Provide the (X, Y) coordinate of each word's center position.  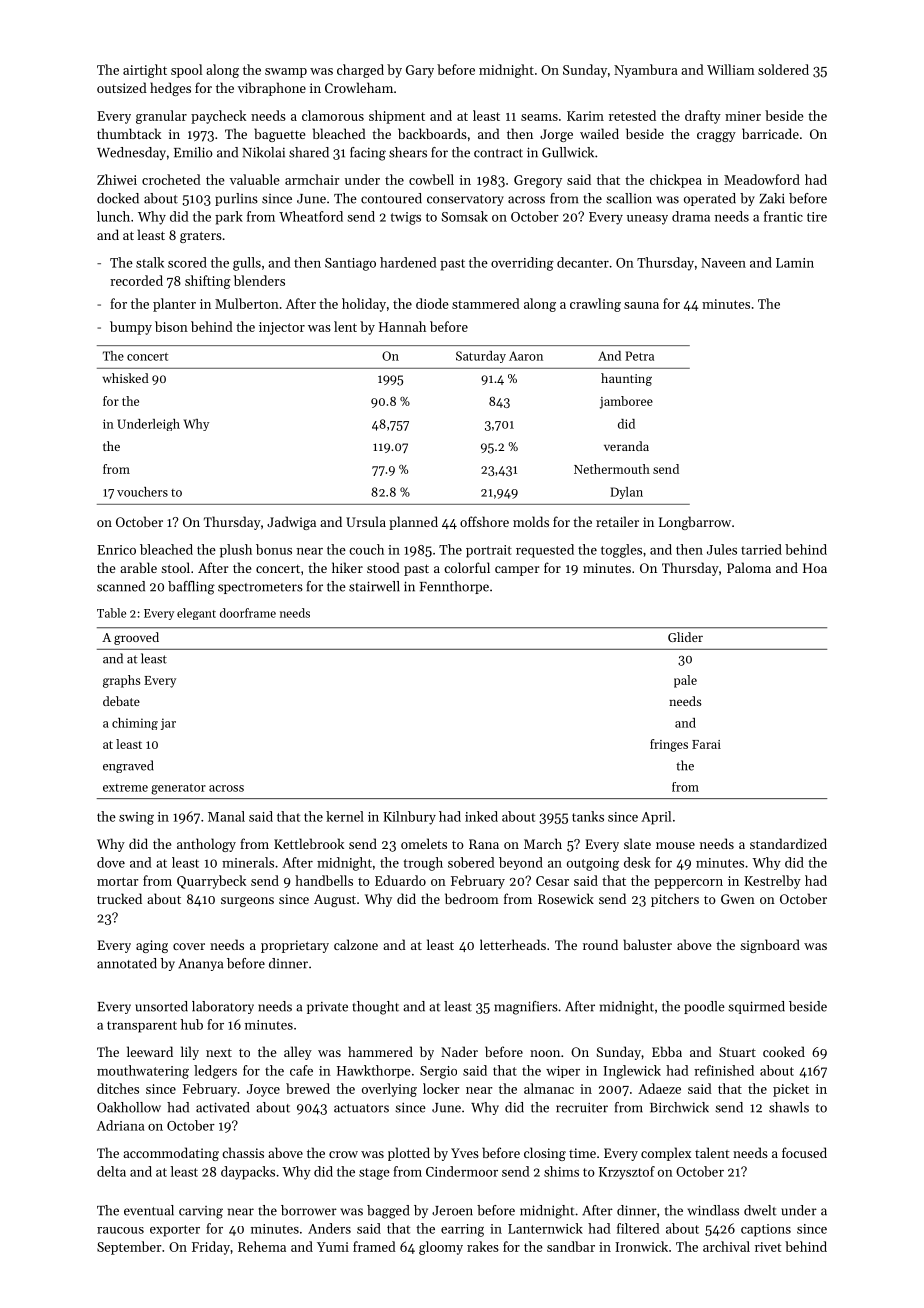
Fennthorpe (454, 587)
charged (360, 71)
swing (136, 818)
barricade (770, 133)
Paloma (749, 567)
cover (189, 946)
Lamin (795, 263)
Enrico (116, 550)
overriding (522, 264)
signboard (770, 946)
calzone (356, 944)
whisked (125, 378)
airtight (145, 71)
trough (423, 864)
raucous (120, 1230)
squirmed (756, 1007)
